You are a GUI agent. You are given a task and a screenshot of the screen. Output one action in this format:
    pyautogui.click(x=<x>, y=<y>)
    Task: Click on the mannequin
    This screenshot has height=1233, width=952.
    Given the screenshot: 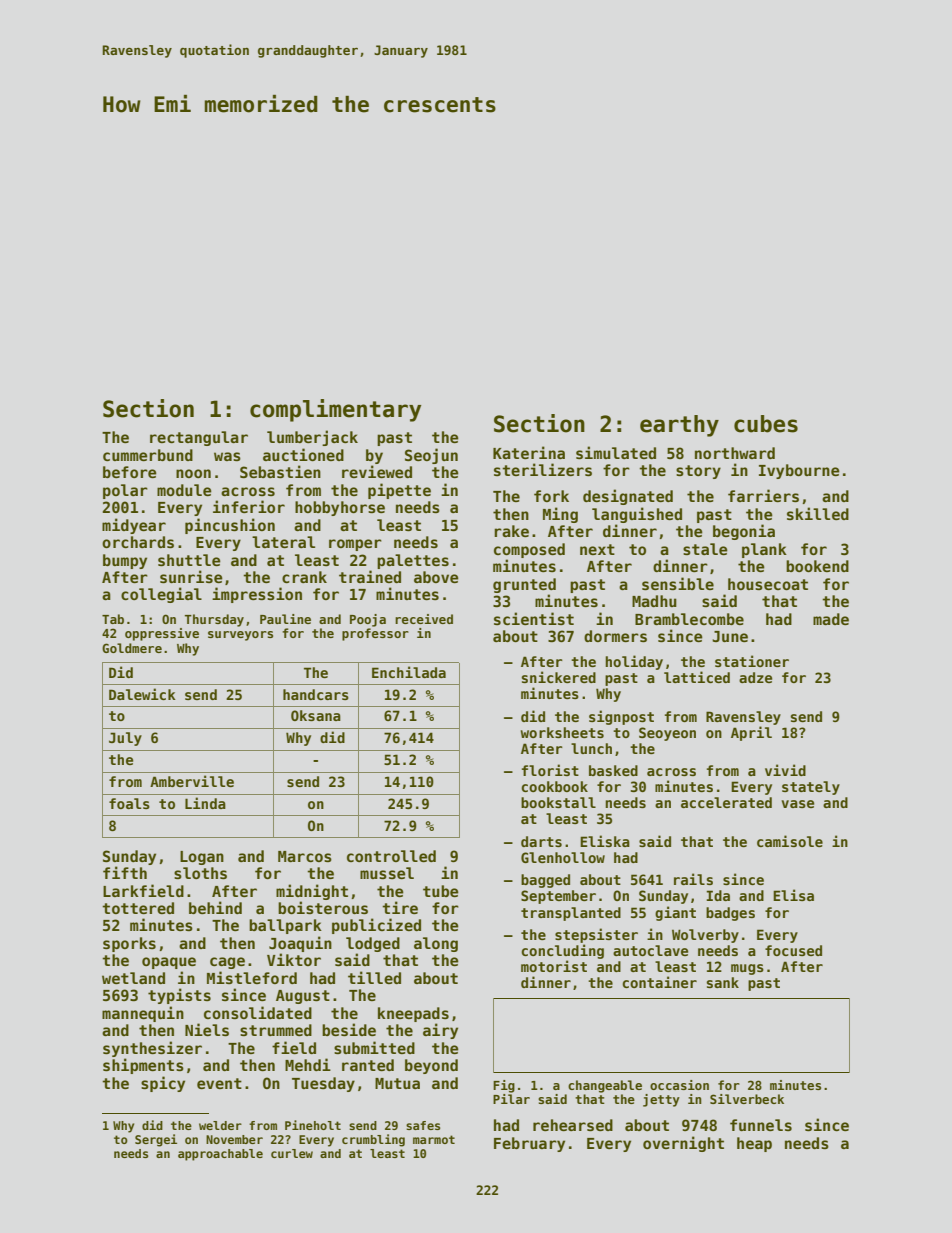 What is the action you would take?
    pyautogui.click(x=143, y=1014)
